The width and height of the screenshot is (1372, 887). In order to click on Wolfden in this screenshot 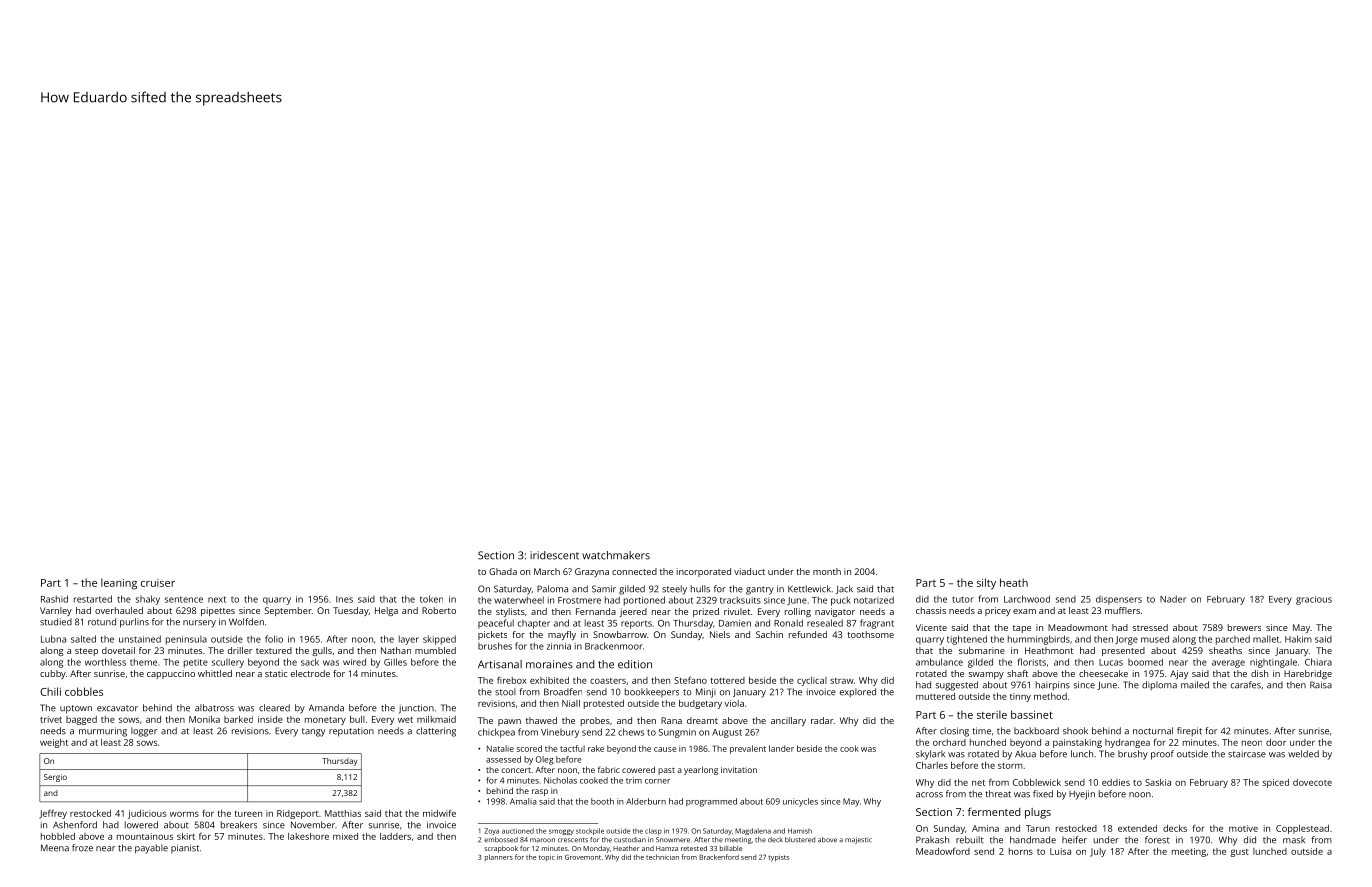, I will do `click(246, 622)`.
